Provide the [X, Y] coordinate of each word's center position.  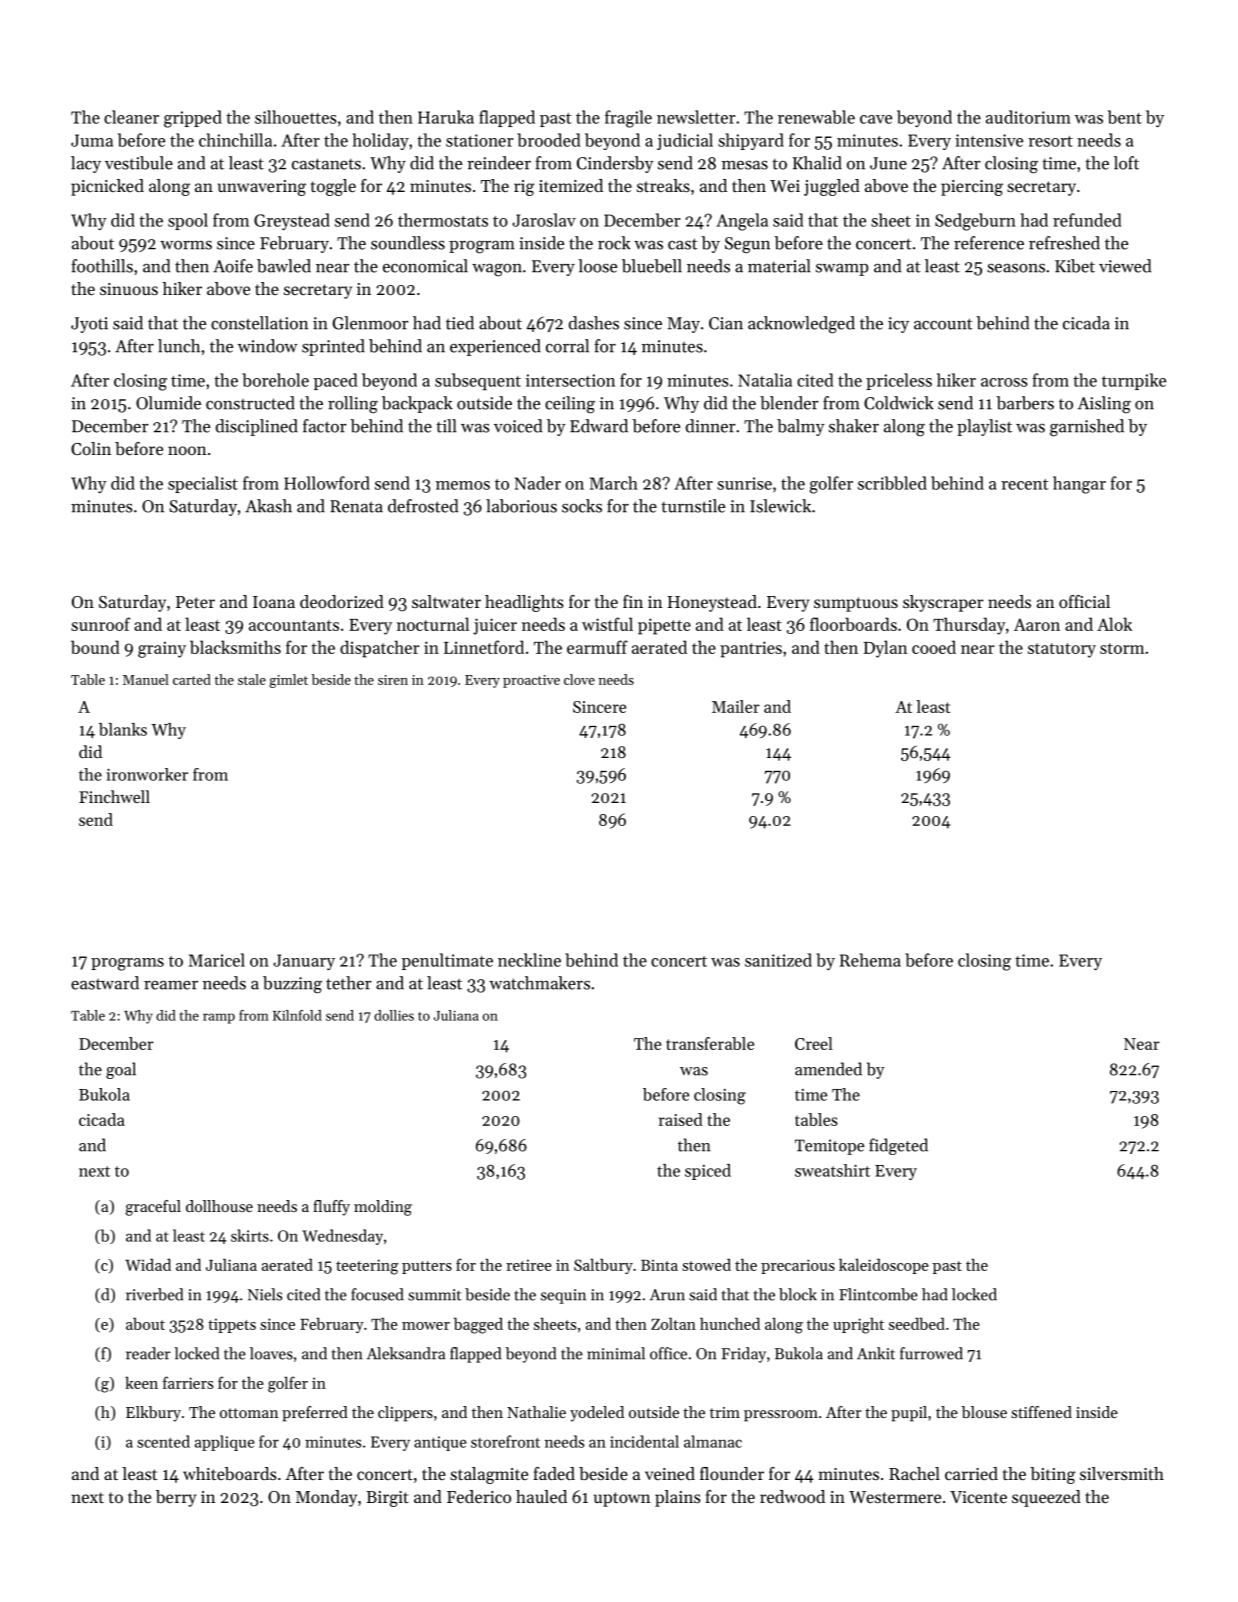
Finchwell [114, 796]
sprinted [333, 347]
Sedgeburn [975, 222]
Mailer [736, 706]
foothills [102, 266]
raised [681, 1119]
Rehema [870, 960]
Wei [785, 186]
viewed [1125, 266]
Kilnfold [297, 1015]
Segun [747, 245]
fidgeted [898, 1146]
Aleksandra [406, 1353]
